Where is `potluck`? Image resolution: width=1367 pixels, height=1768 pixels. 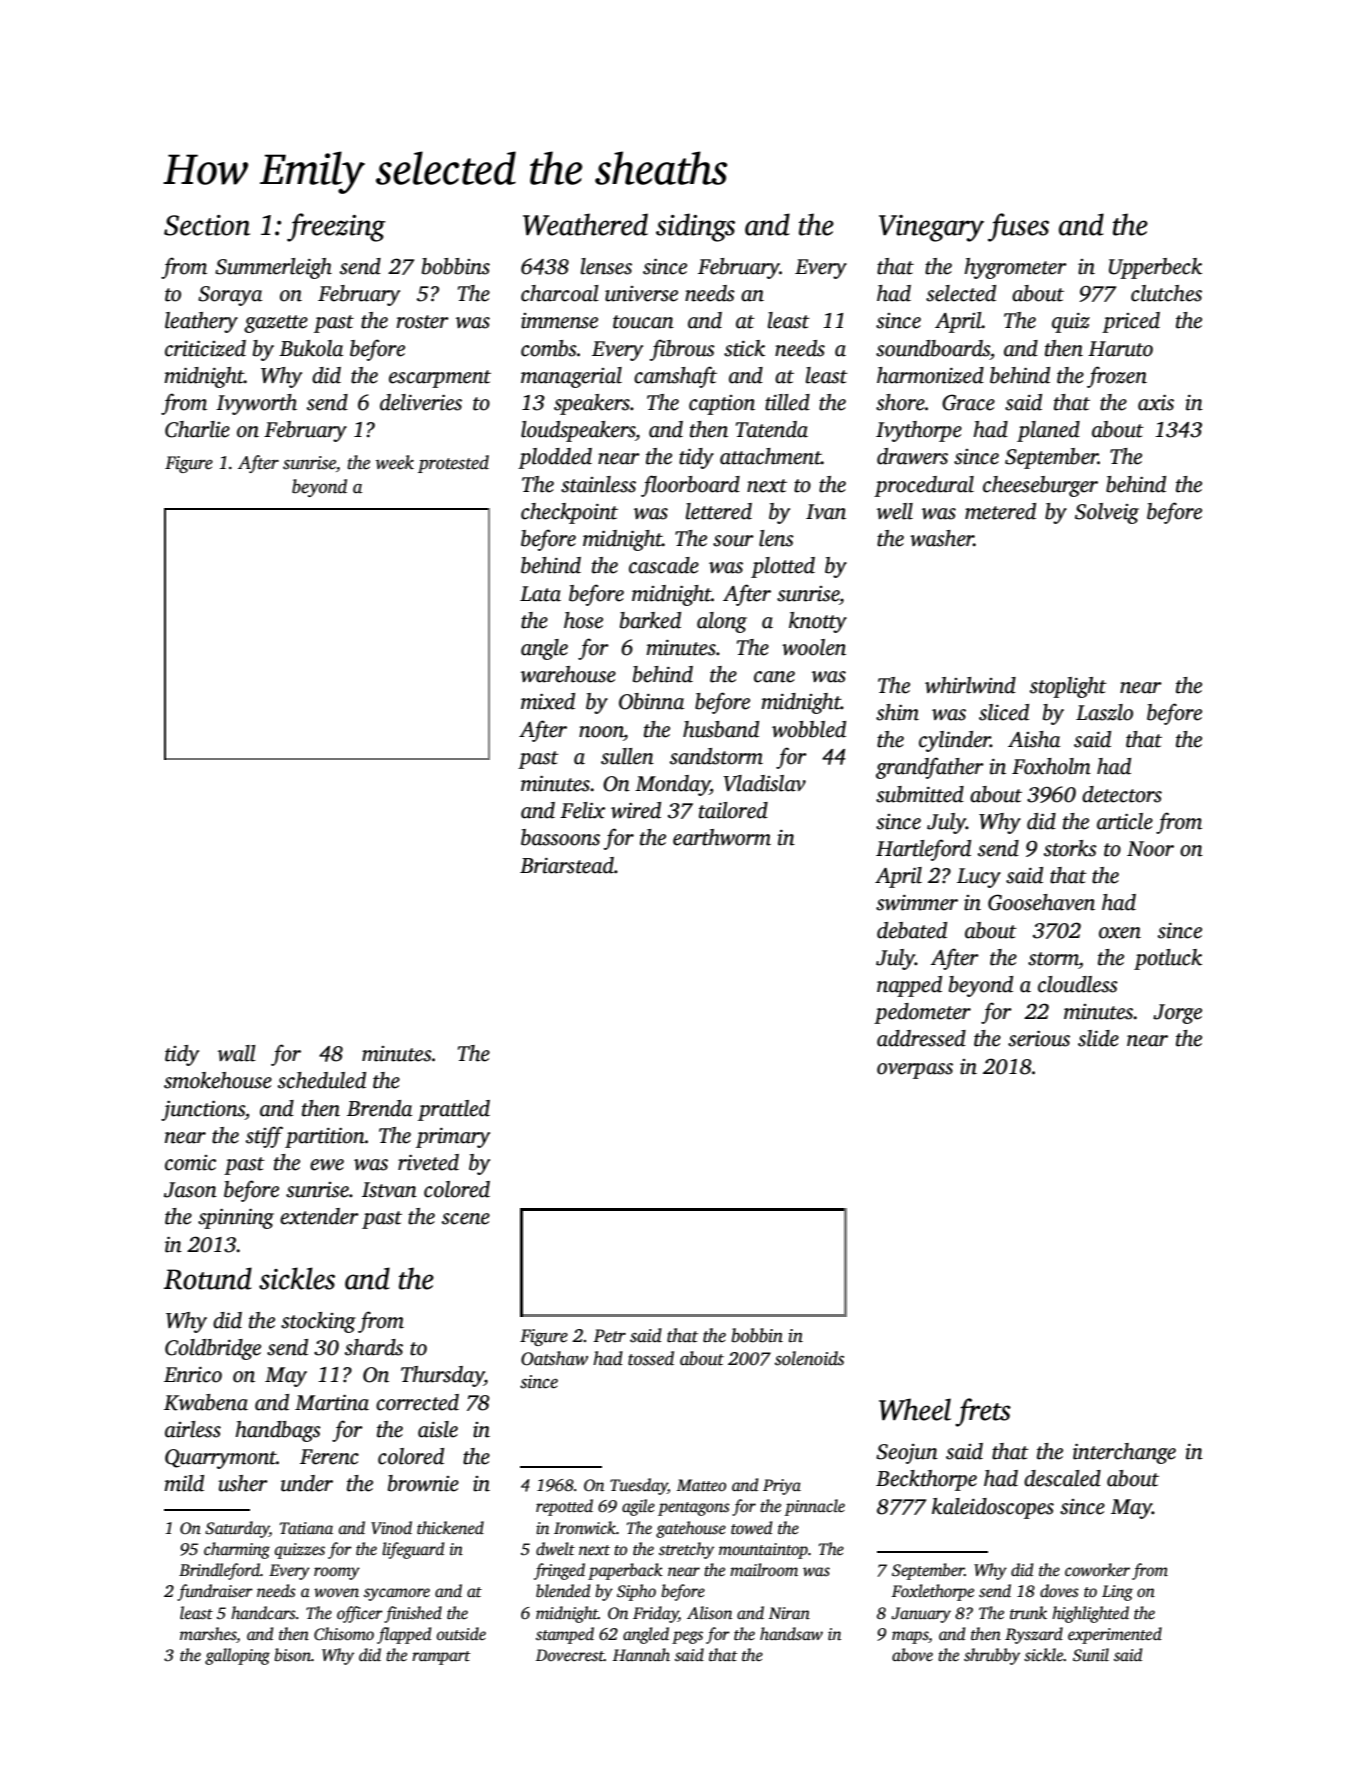
potluck is located at coordinates (1168, 959).
